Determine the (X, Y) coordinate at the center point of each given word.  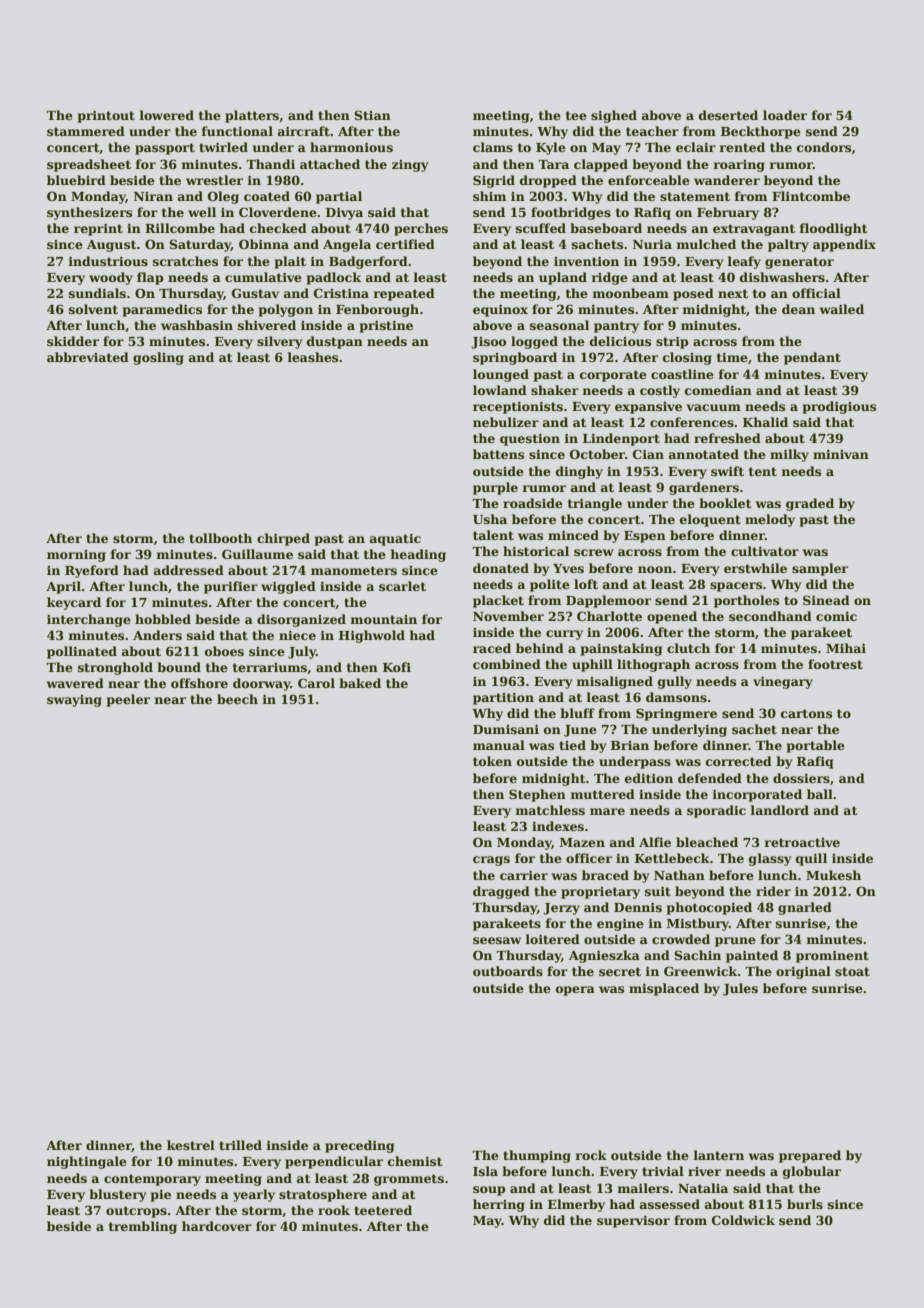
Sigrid (494, 181)
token (492, 761)
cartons (806, 713)
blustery (117, 1195)
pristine (386, 326)
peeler (128, 700)
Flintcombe (811, 196)
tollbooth (220, 538)
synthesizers (89, 213)
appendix (844, 245)
